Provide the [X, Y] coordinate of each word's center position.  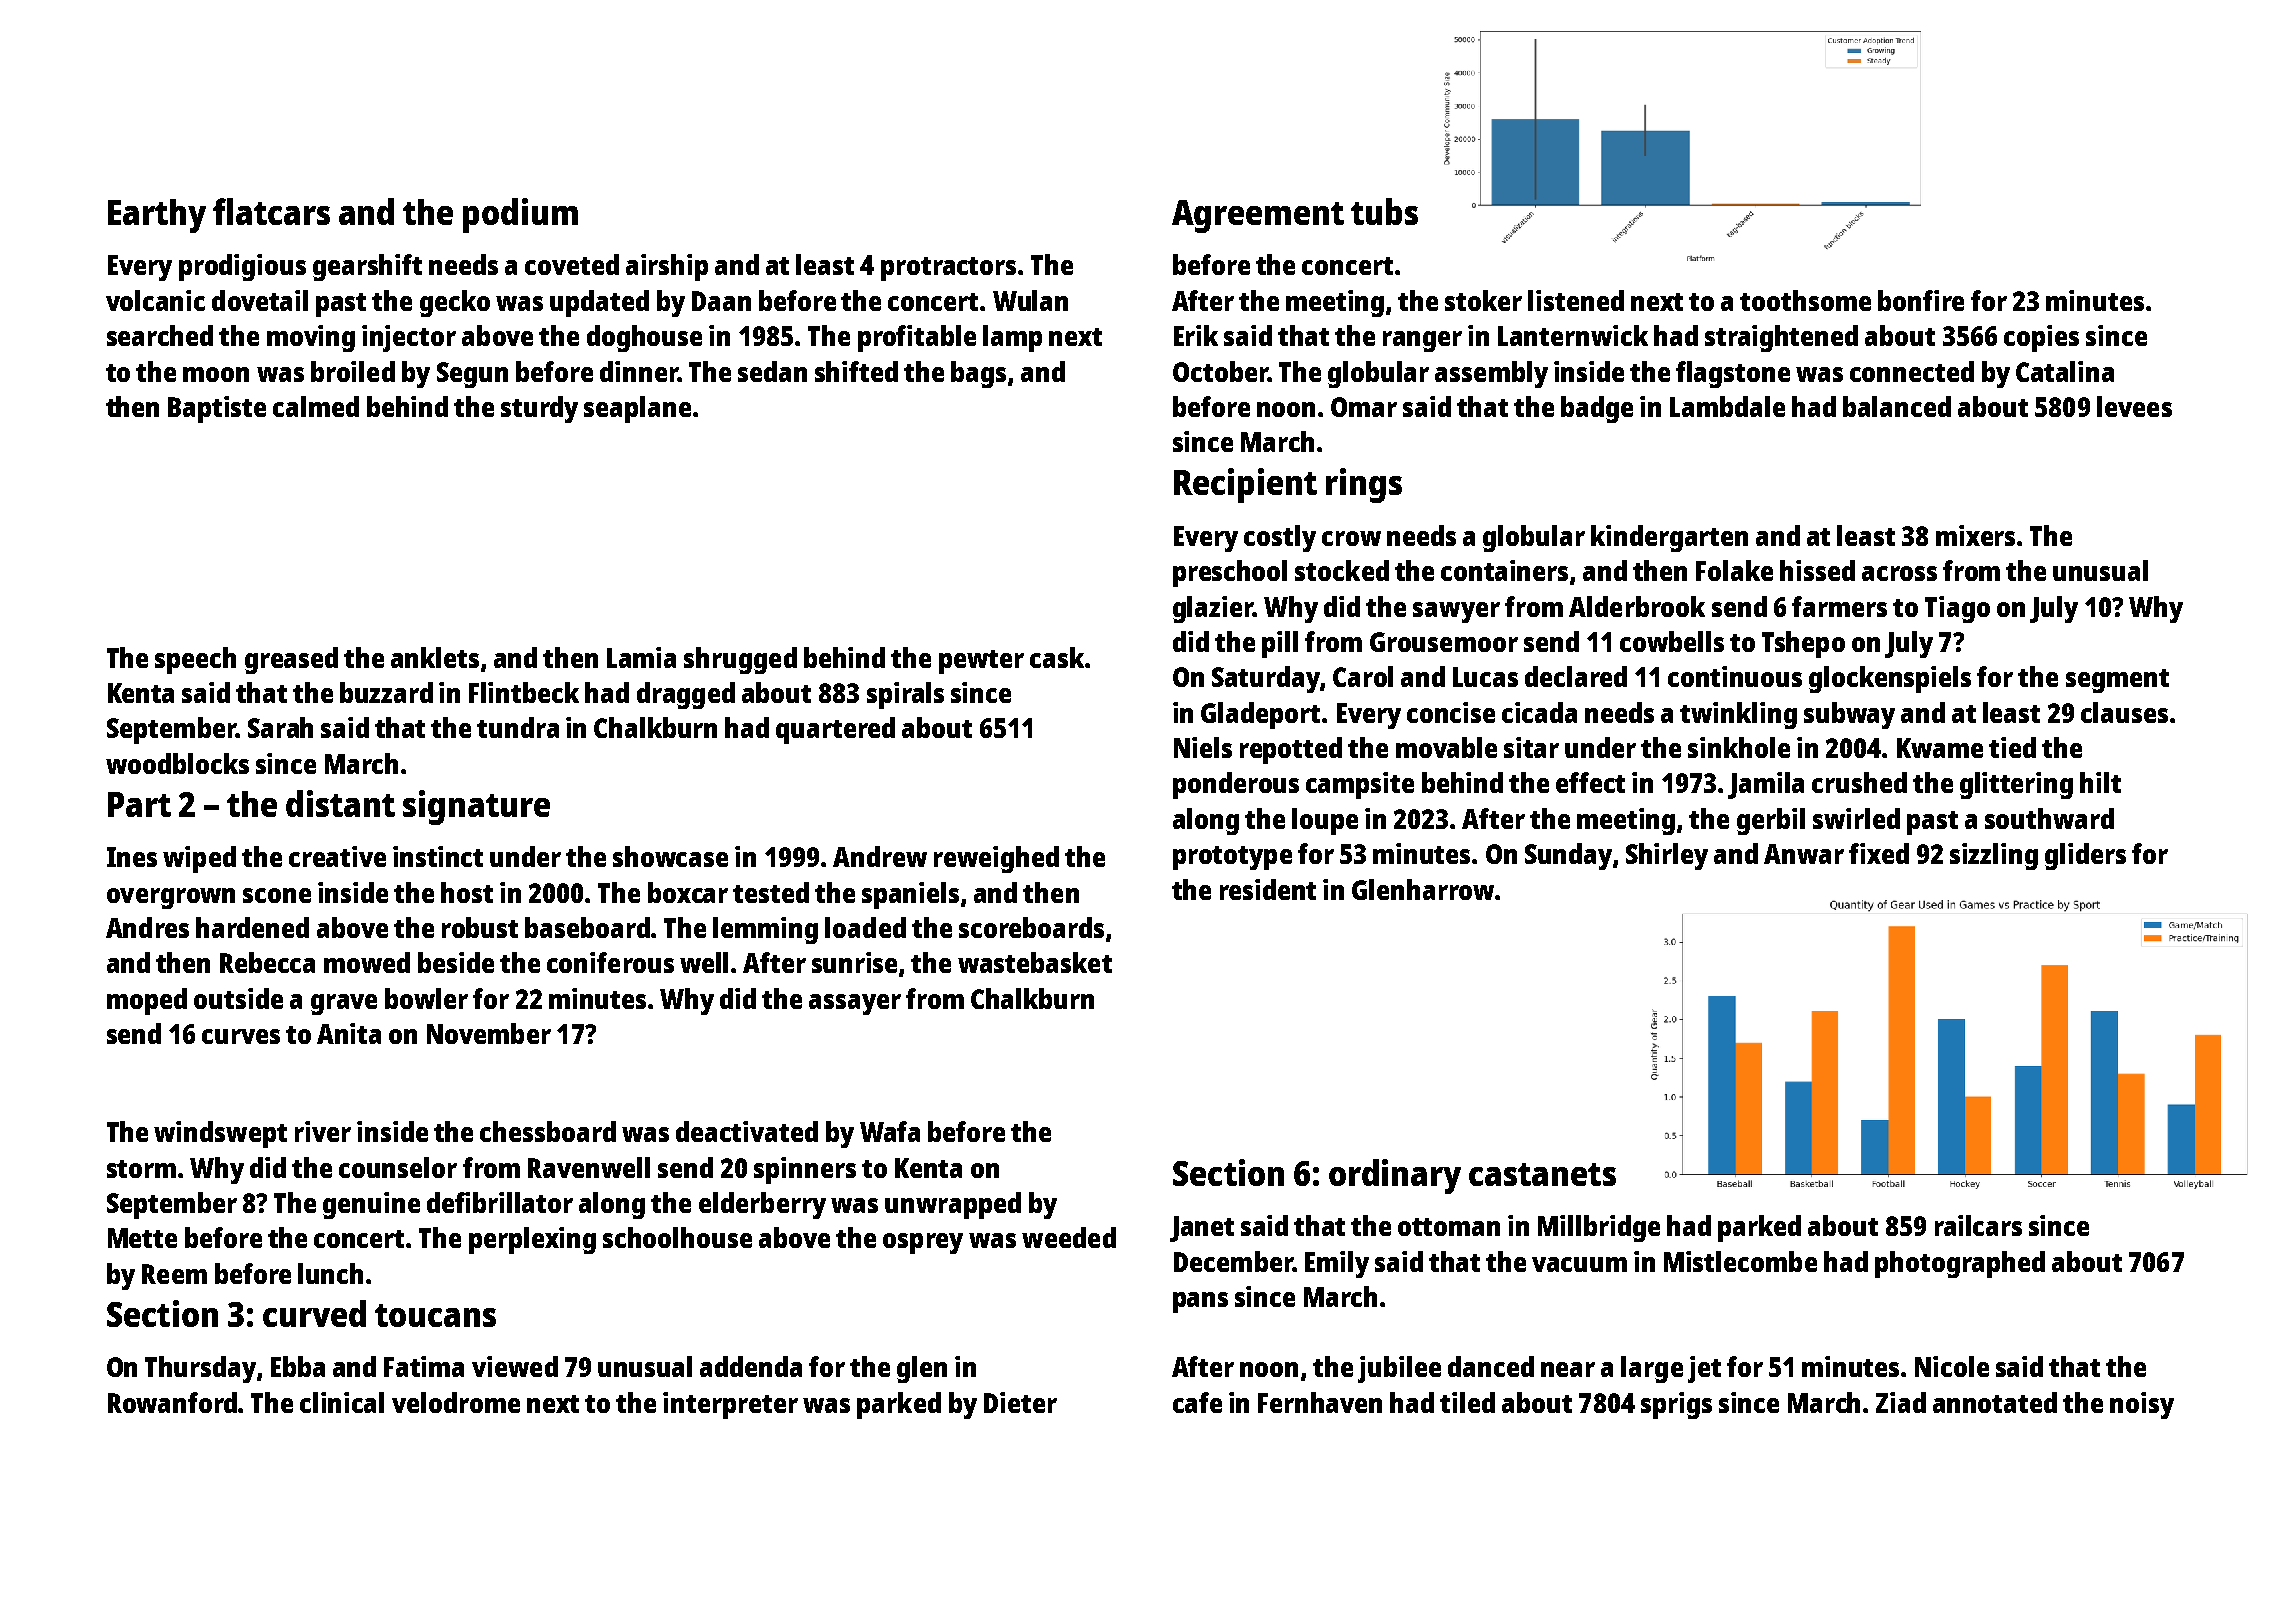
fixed [1879, 853]
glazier [1213, 609]
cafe [1197, 1402]
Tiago [1957, 609]
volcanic [155, 300]
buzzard [386, 692]
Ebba [298, 1366]
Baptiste [217, 409]
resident [1268, 889]
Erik [1196, 335]
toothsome [1805, 300]
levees [2134, 406]
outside [238, 998]
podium [520, 215]
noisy [2142, 1405]
